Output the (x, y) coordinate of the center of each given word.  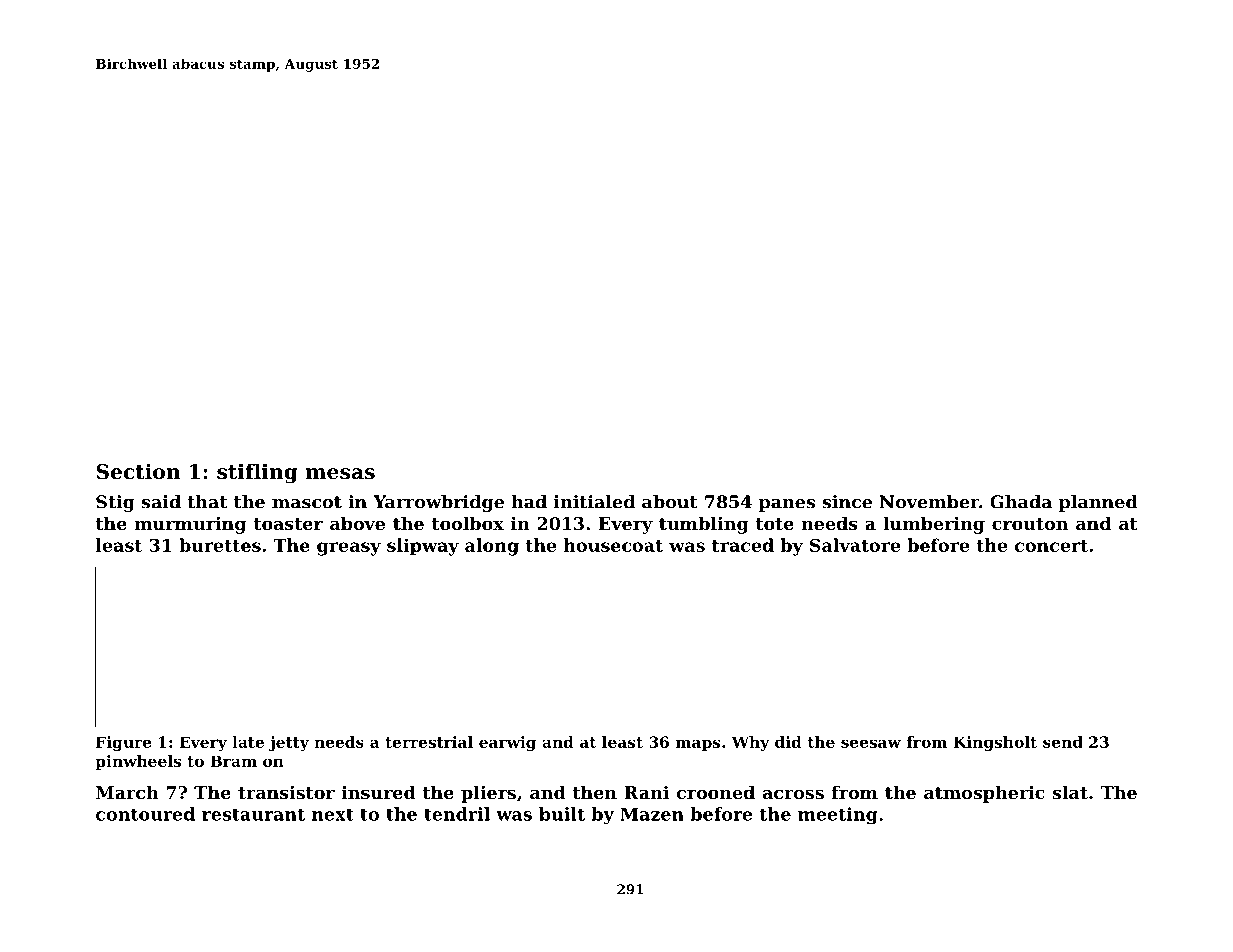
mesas (340, 474)
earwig (507, 743)
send (1063, 742)
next (333, 814)
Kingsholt (995, 743)
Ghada (1021, 502)
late (248, 742)
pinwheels (138, 762)
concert (1051, 546)
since (847, 502)
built (562, 814)
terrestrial (429, 742)
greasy (349, 549)
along (492, 547)
